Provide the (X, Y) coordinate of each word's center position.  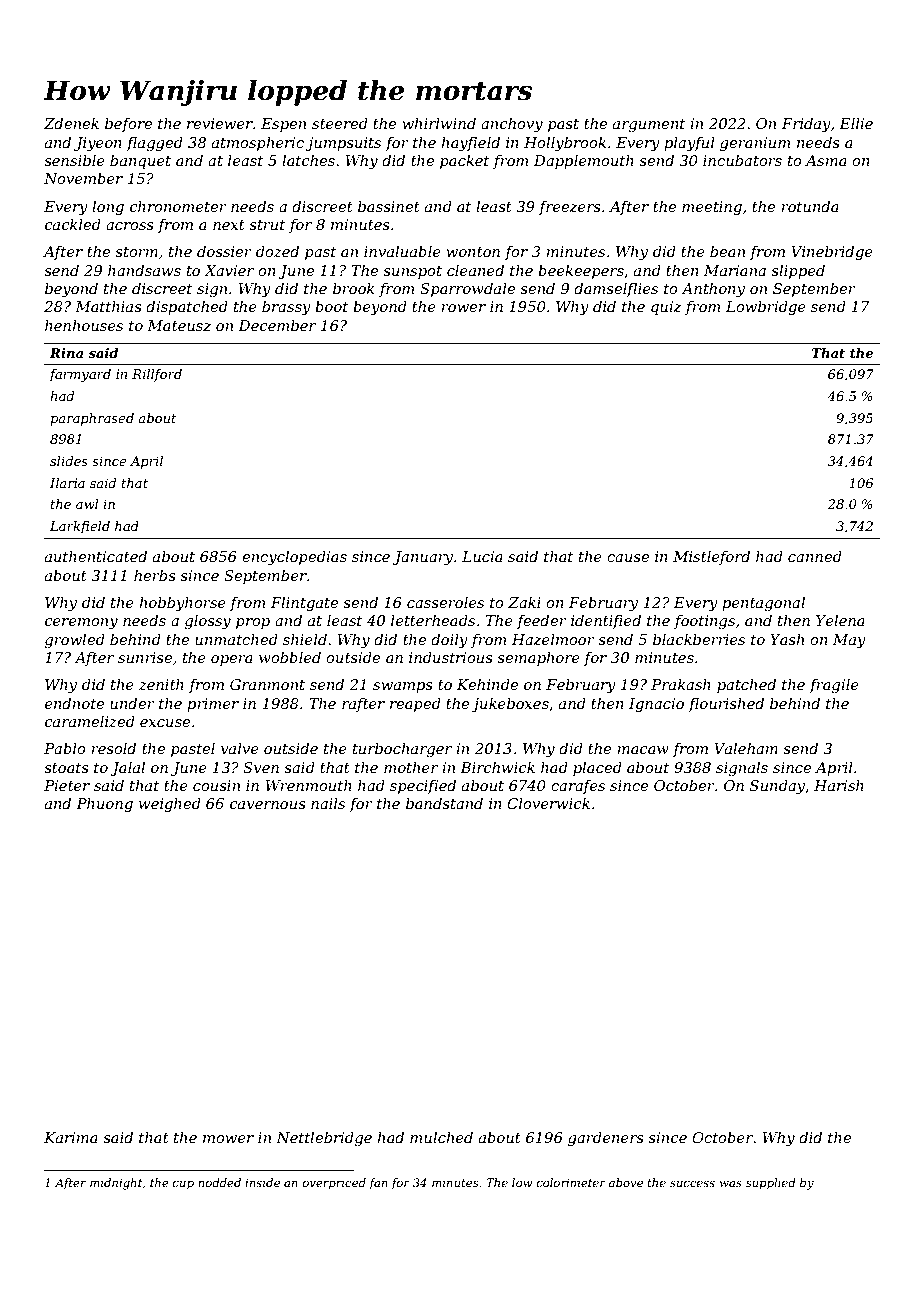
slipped (798, 271)
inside (262, 1182)
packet (464, 162)
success (692, 1184)
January (423, 558)
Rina (66, 353)
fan (378, 1184)
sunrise (145, 657)
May (849, 641)
